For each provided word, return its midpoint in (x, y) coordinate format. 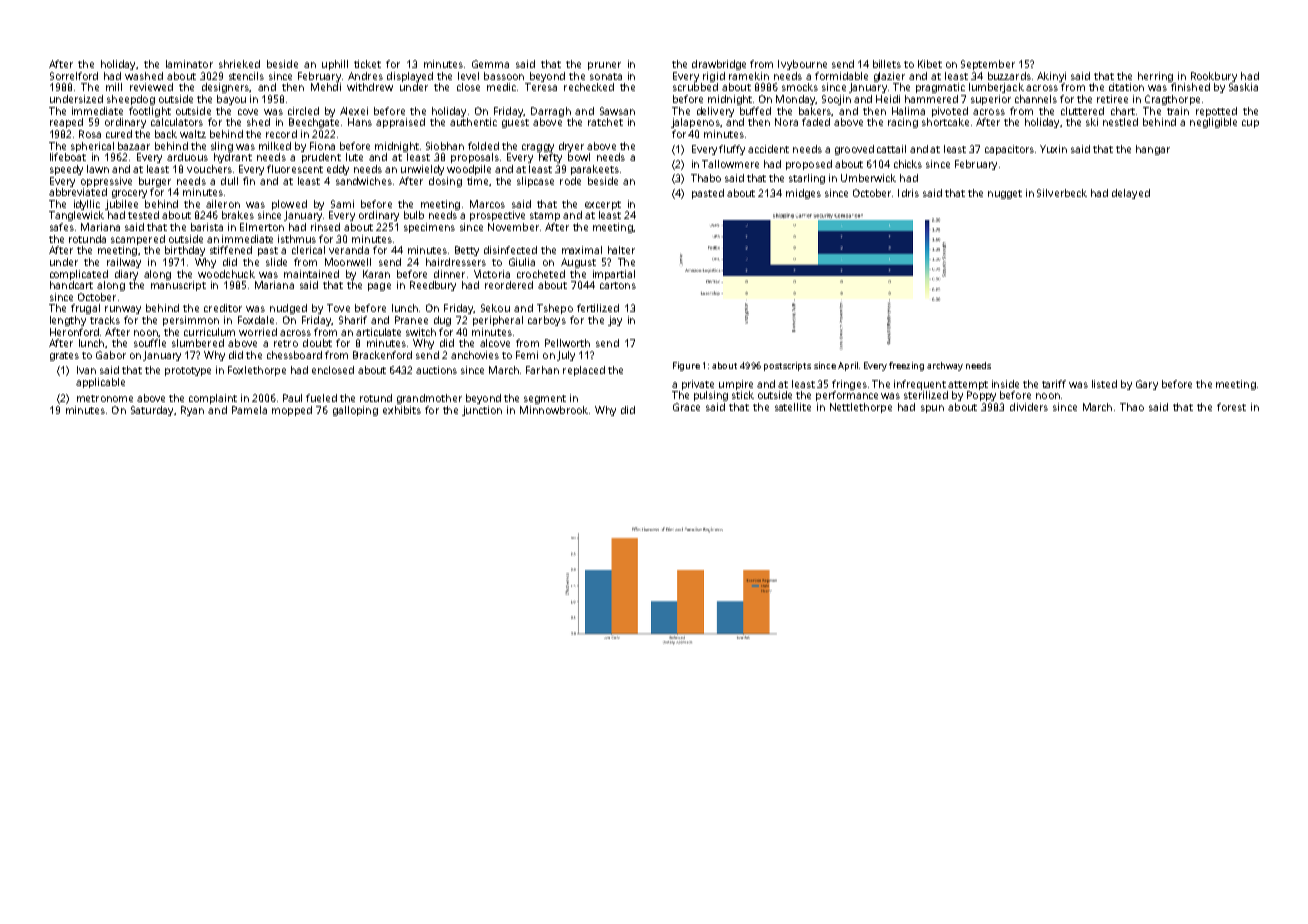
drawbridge (719, 65)
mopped (292, 411)
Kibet (930, 64)
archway (945, 366)
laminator (189, 64)
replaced (584, 371)
